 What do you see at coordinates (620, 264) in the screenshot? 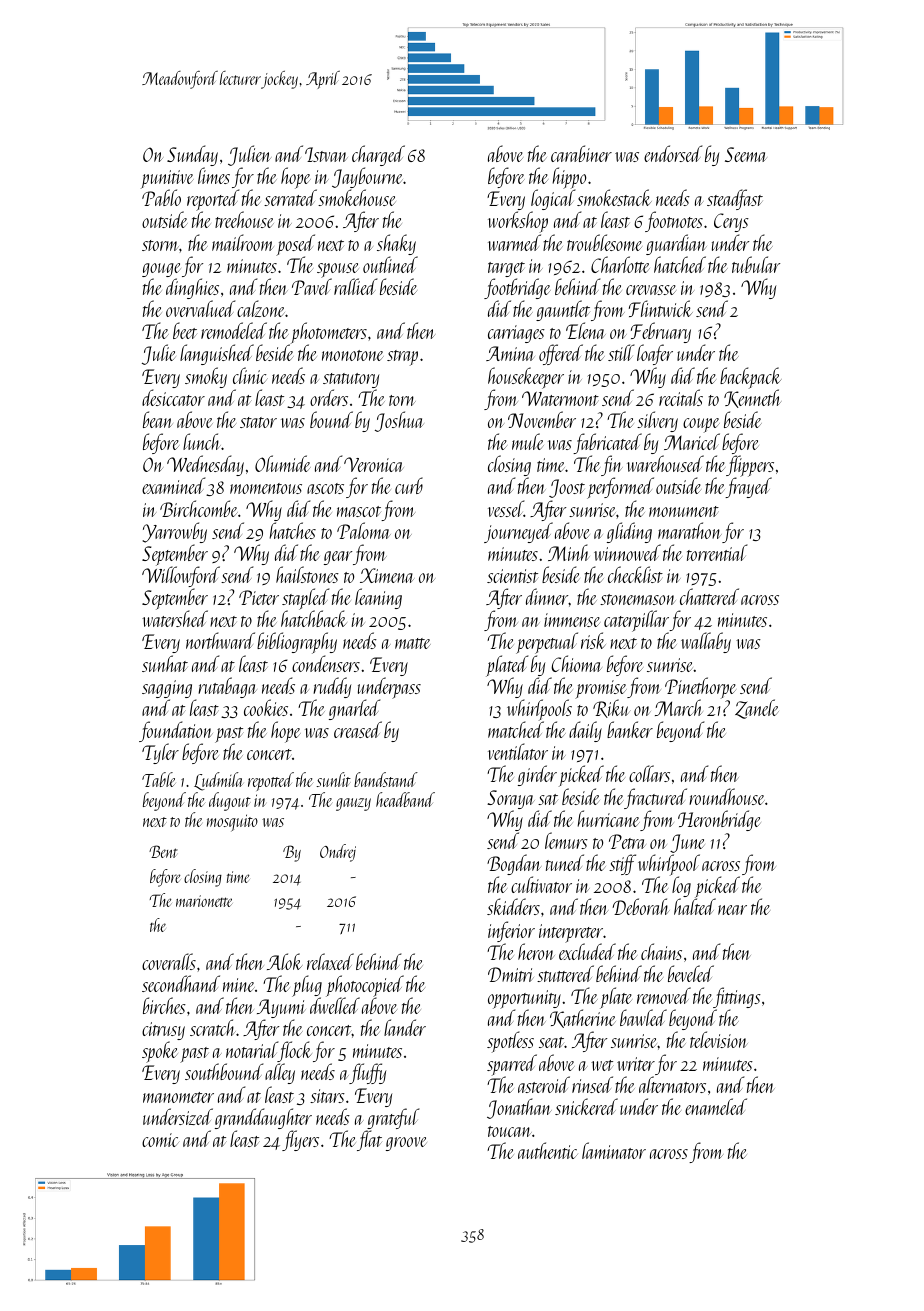
I see `Charlotte` at bounding box center [620, 264].
